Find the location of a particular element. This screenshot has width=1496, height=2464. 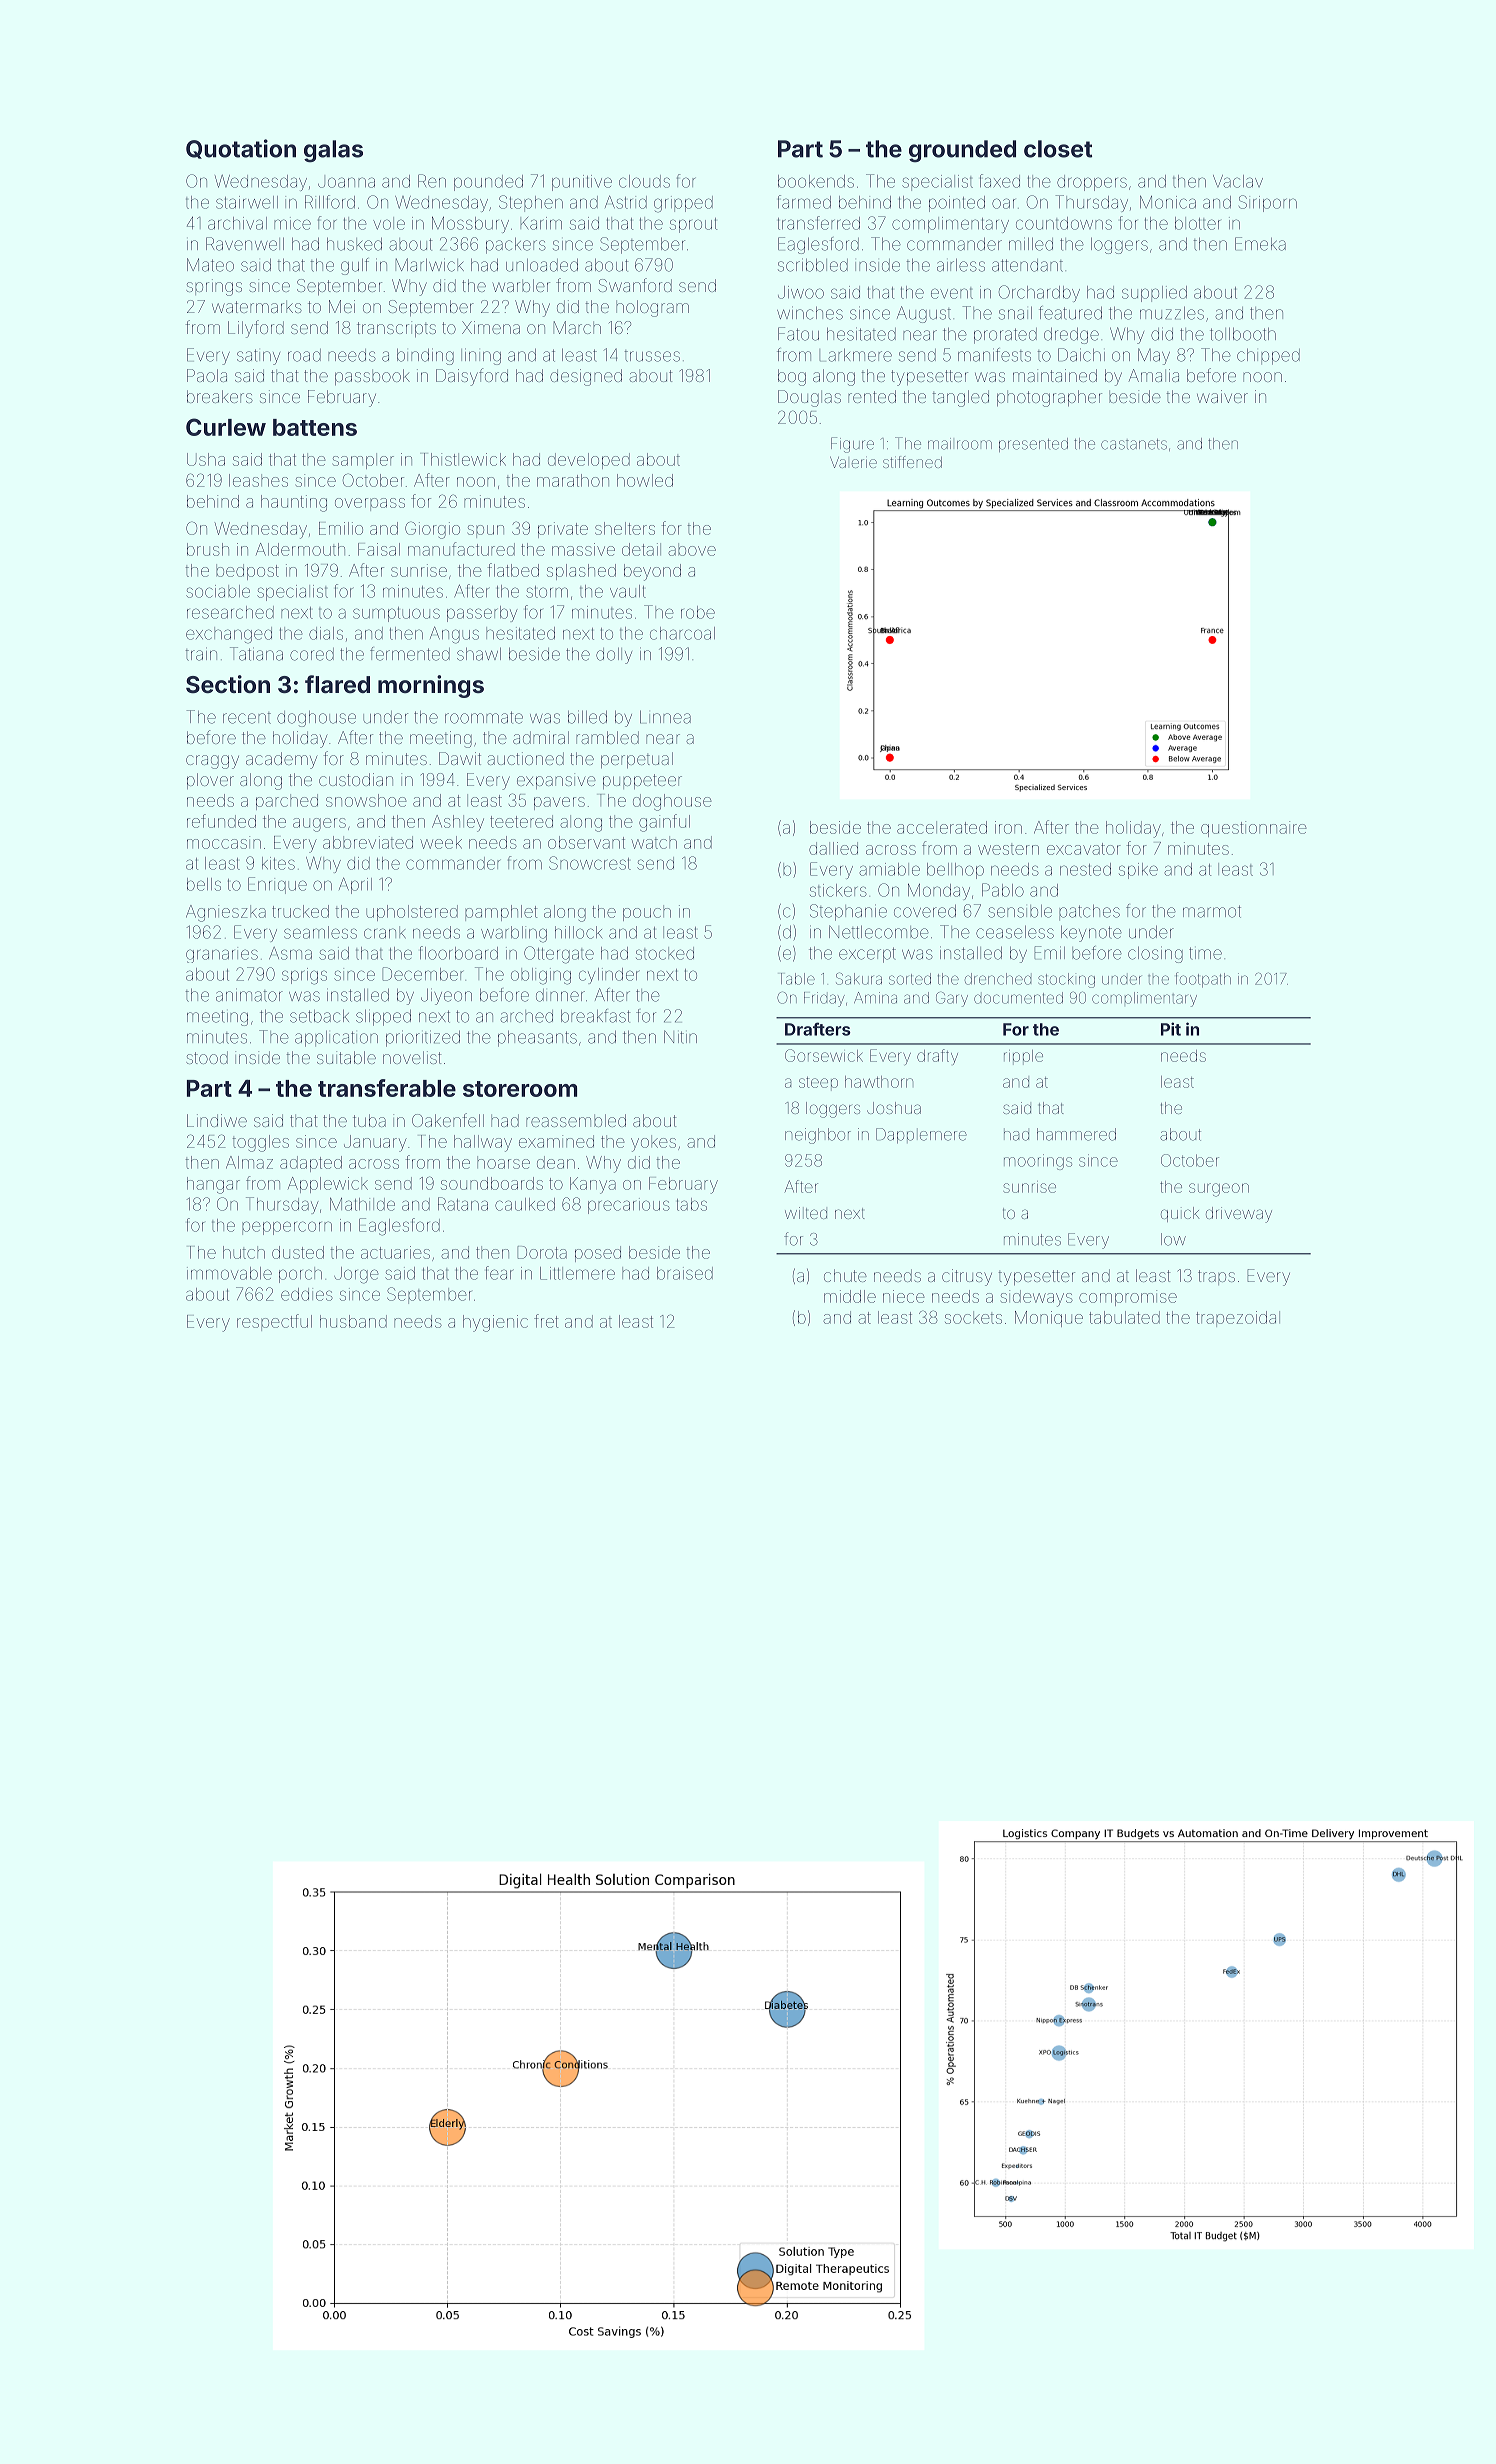

Amalia is located at coordinates (1154, 375).
